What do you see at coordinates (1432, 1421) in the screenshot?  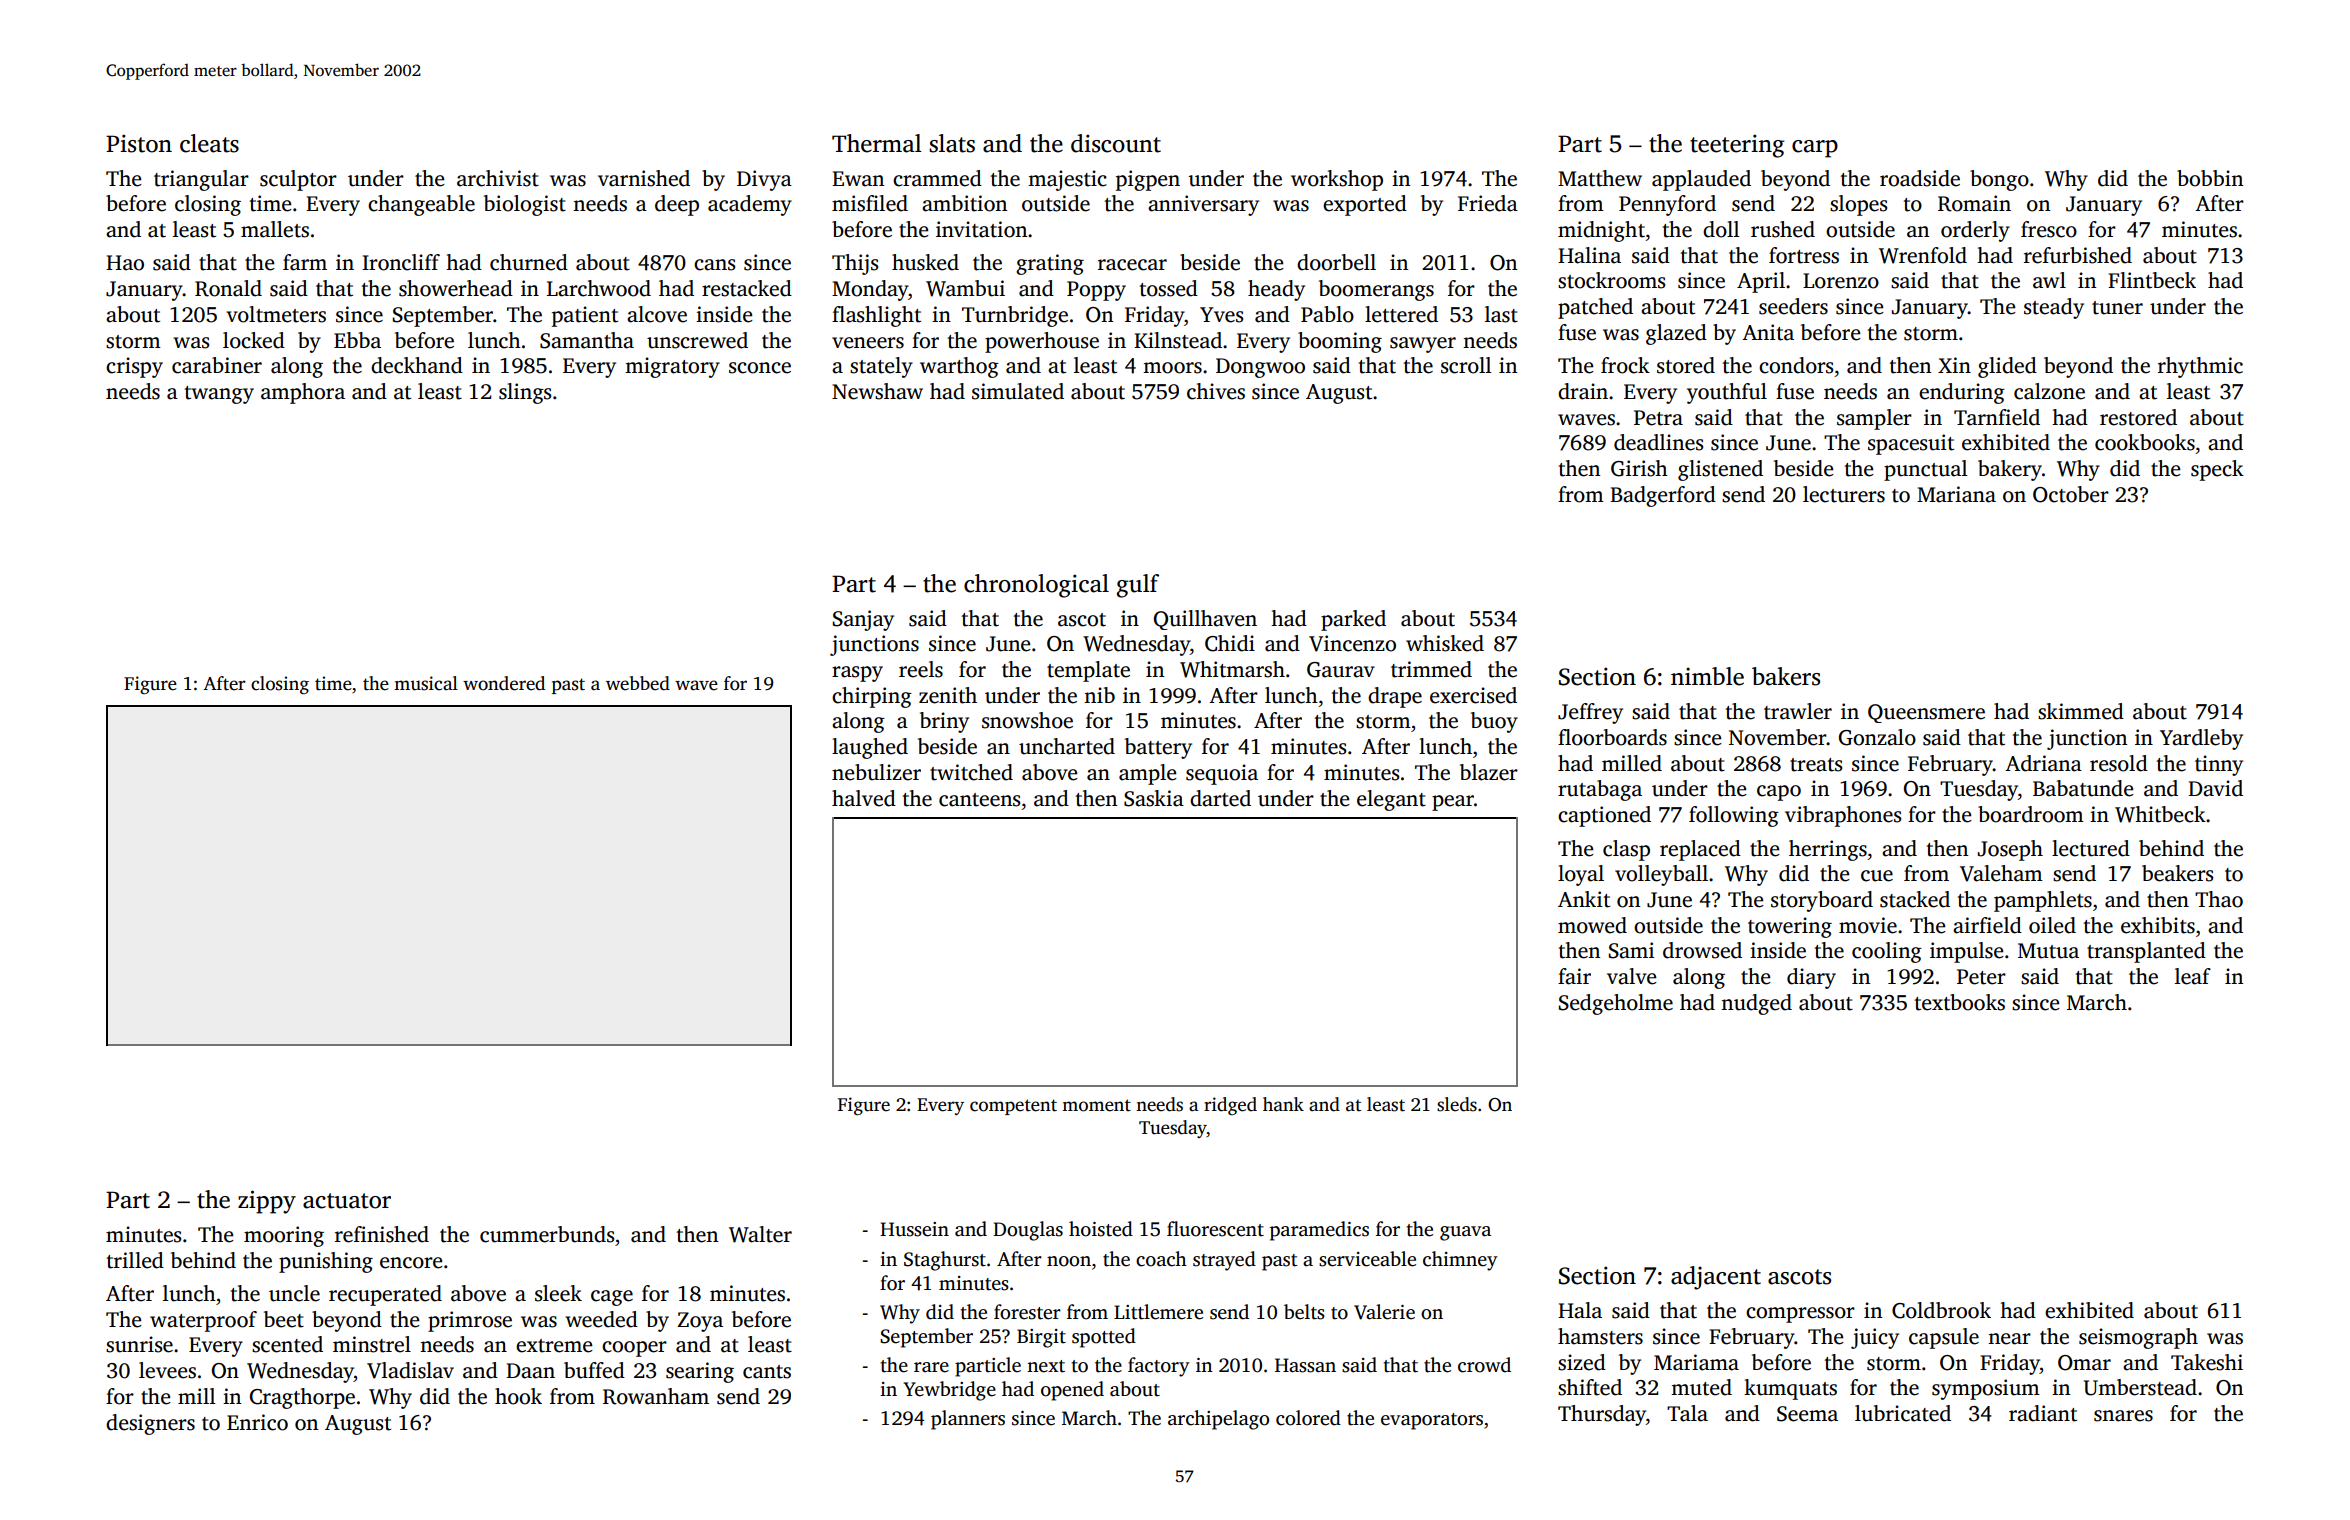 I see `evaporators` at bounding box center [1432, 1421].
